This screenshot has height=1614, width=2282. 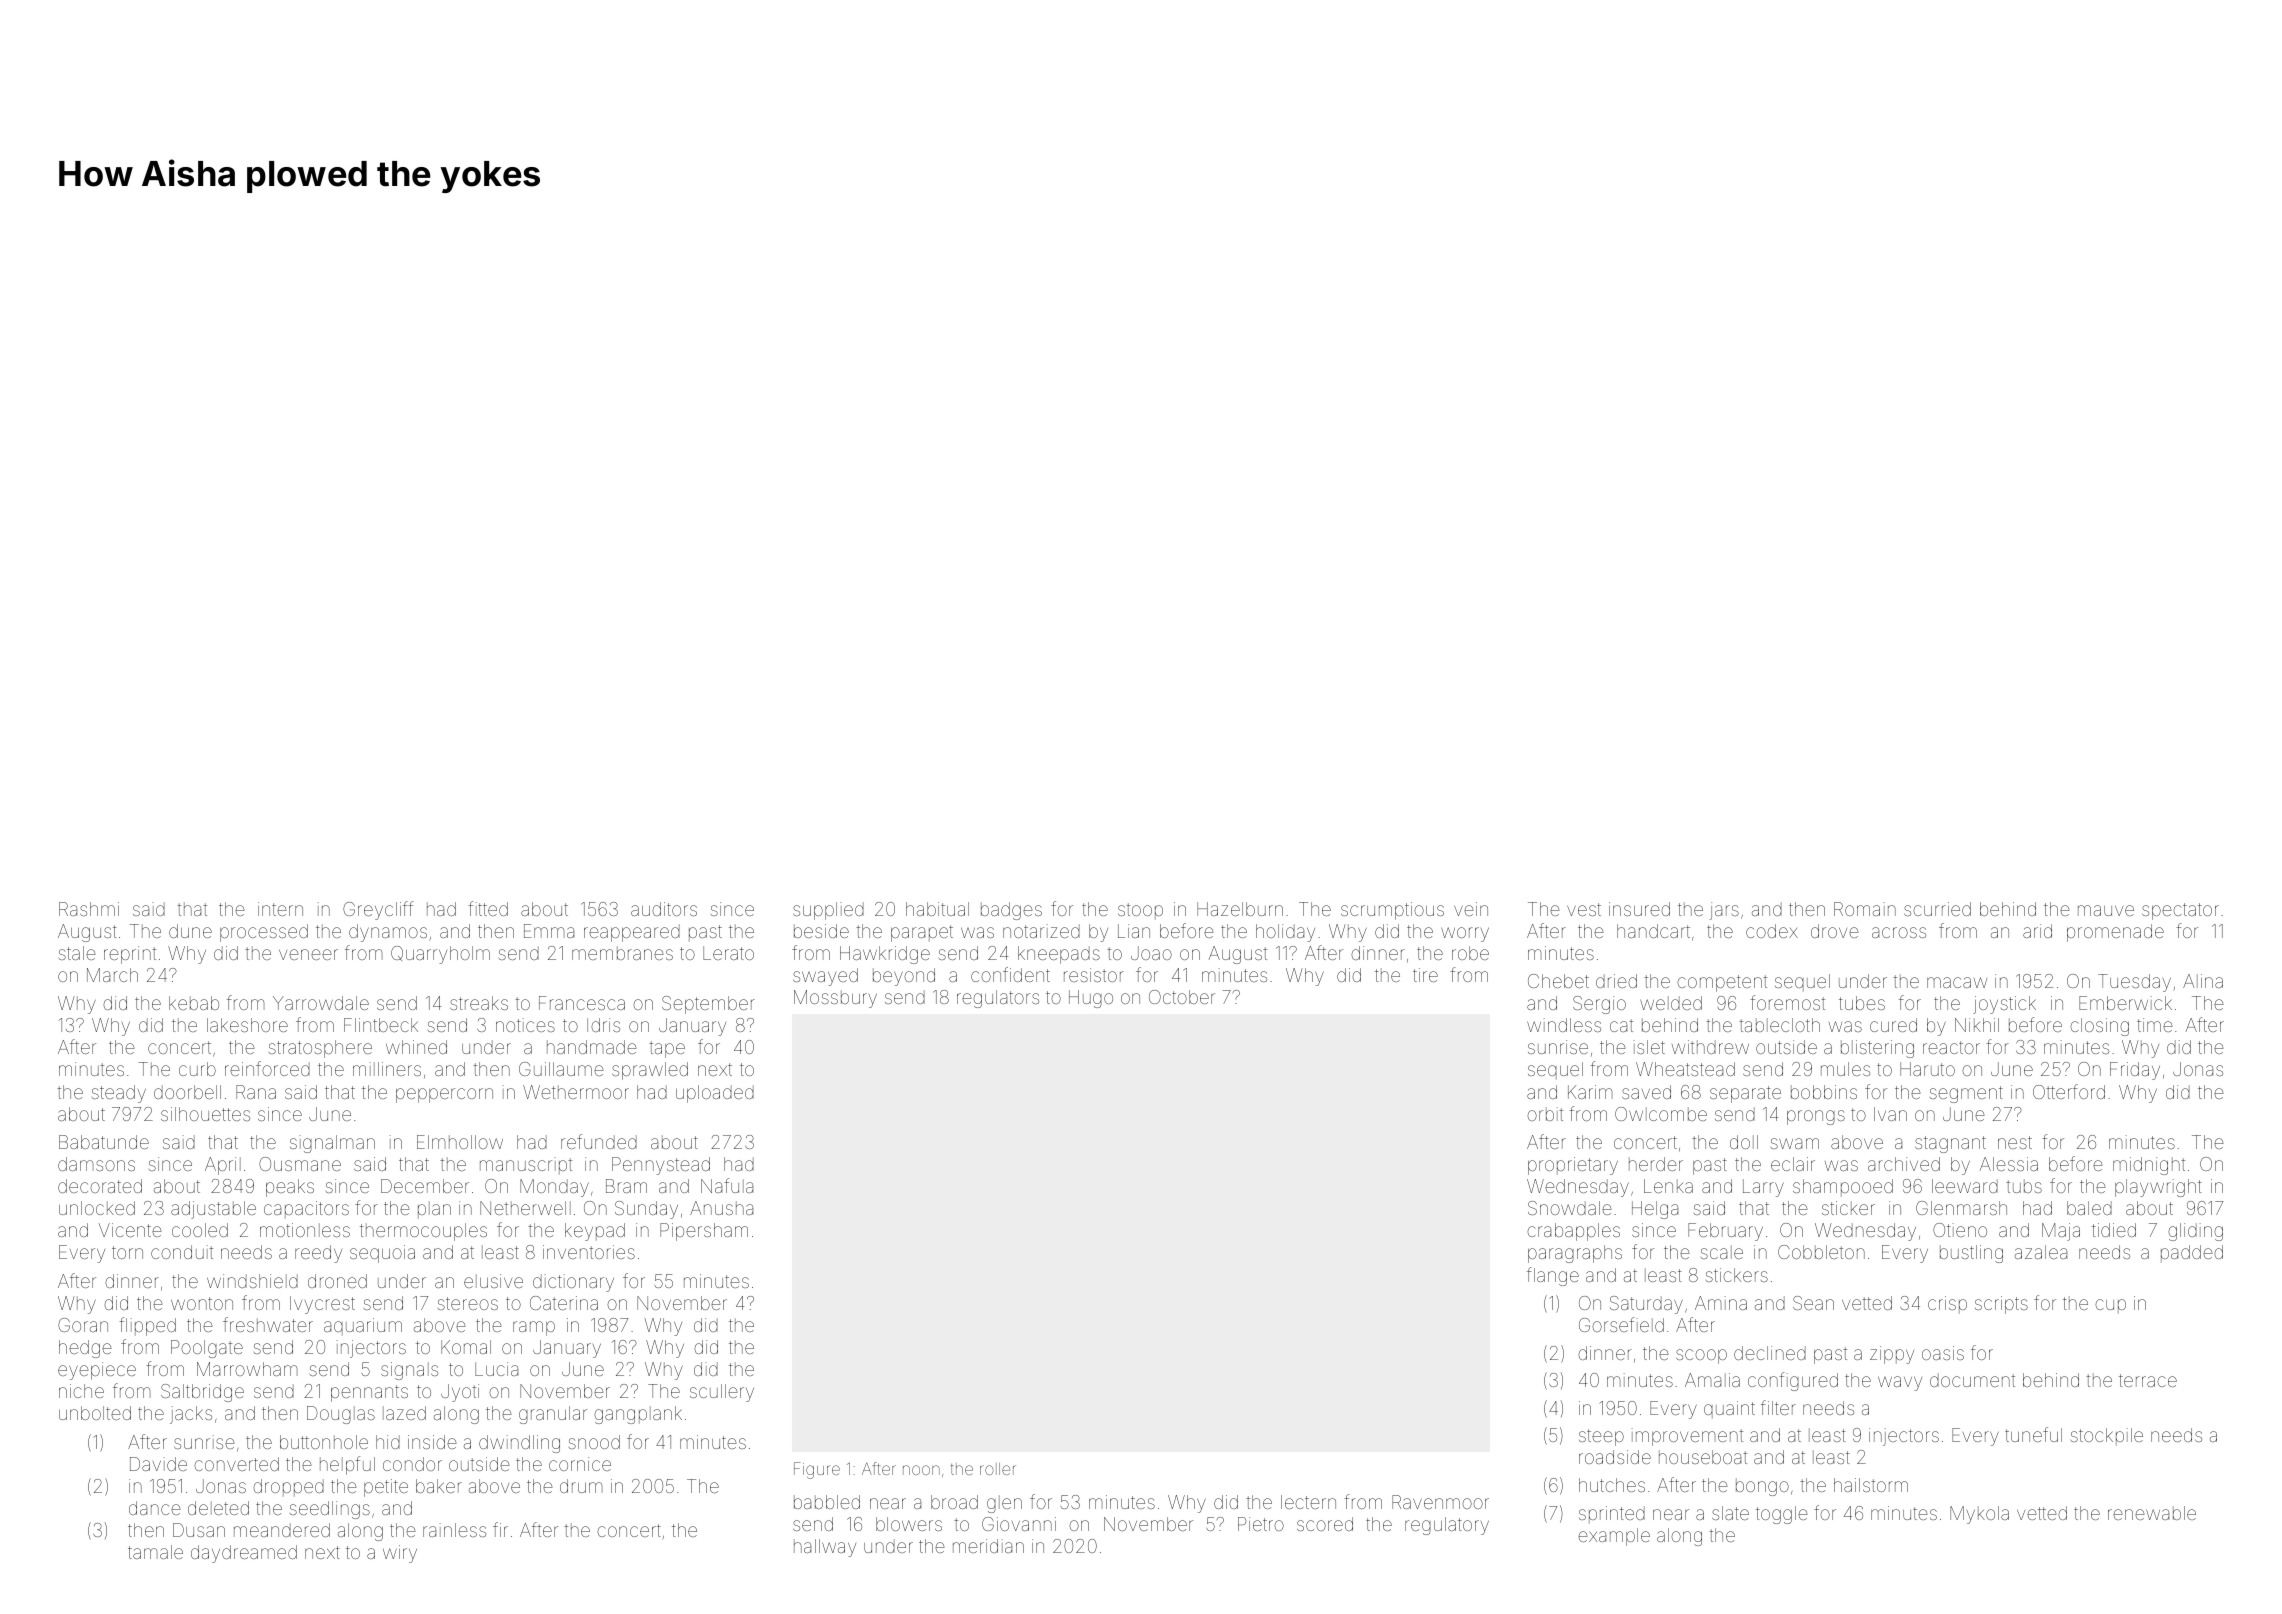 What do you see at coordinates (280, 909) in the screenshot?
I see `intern` at bounding box center [280, 909].
